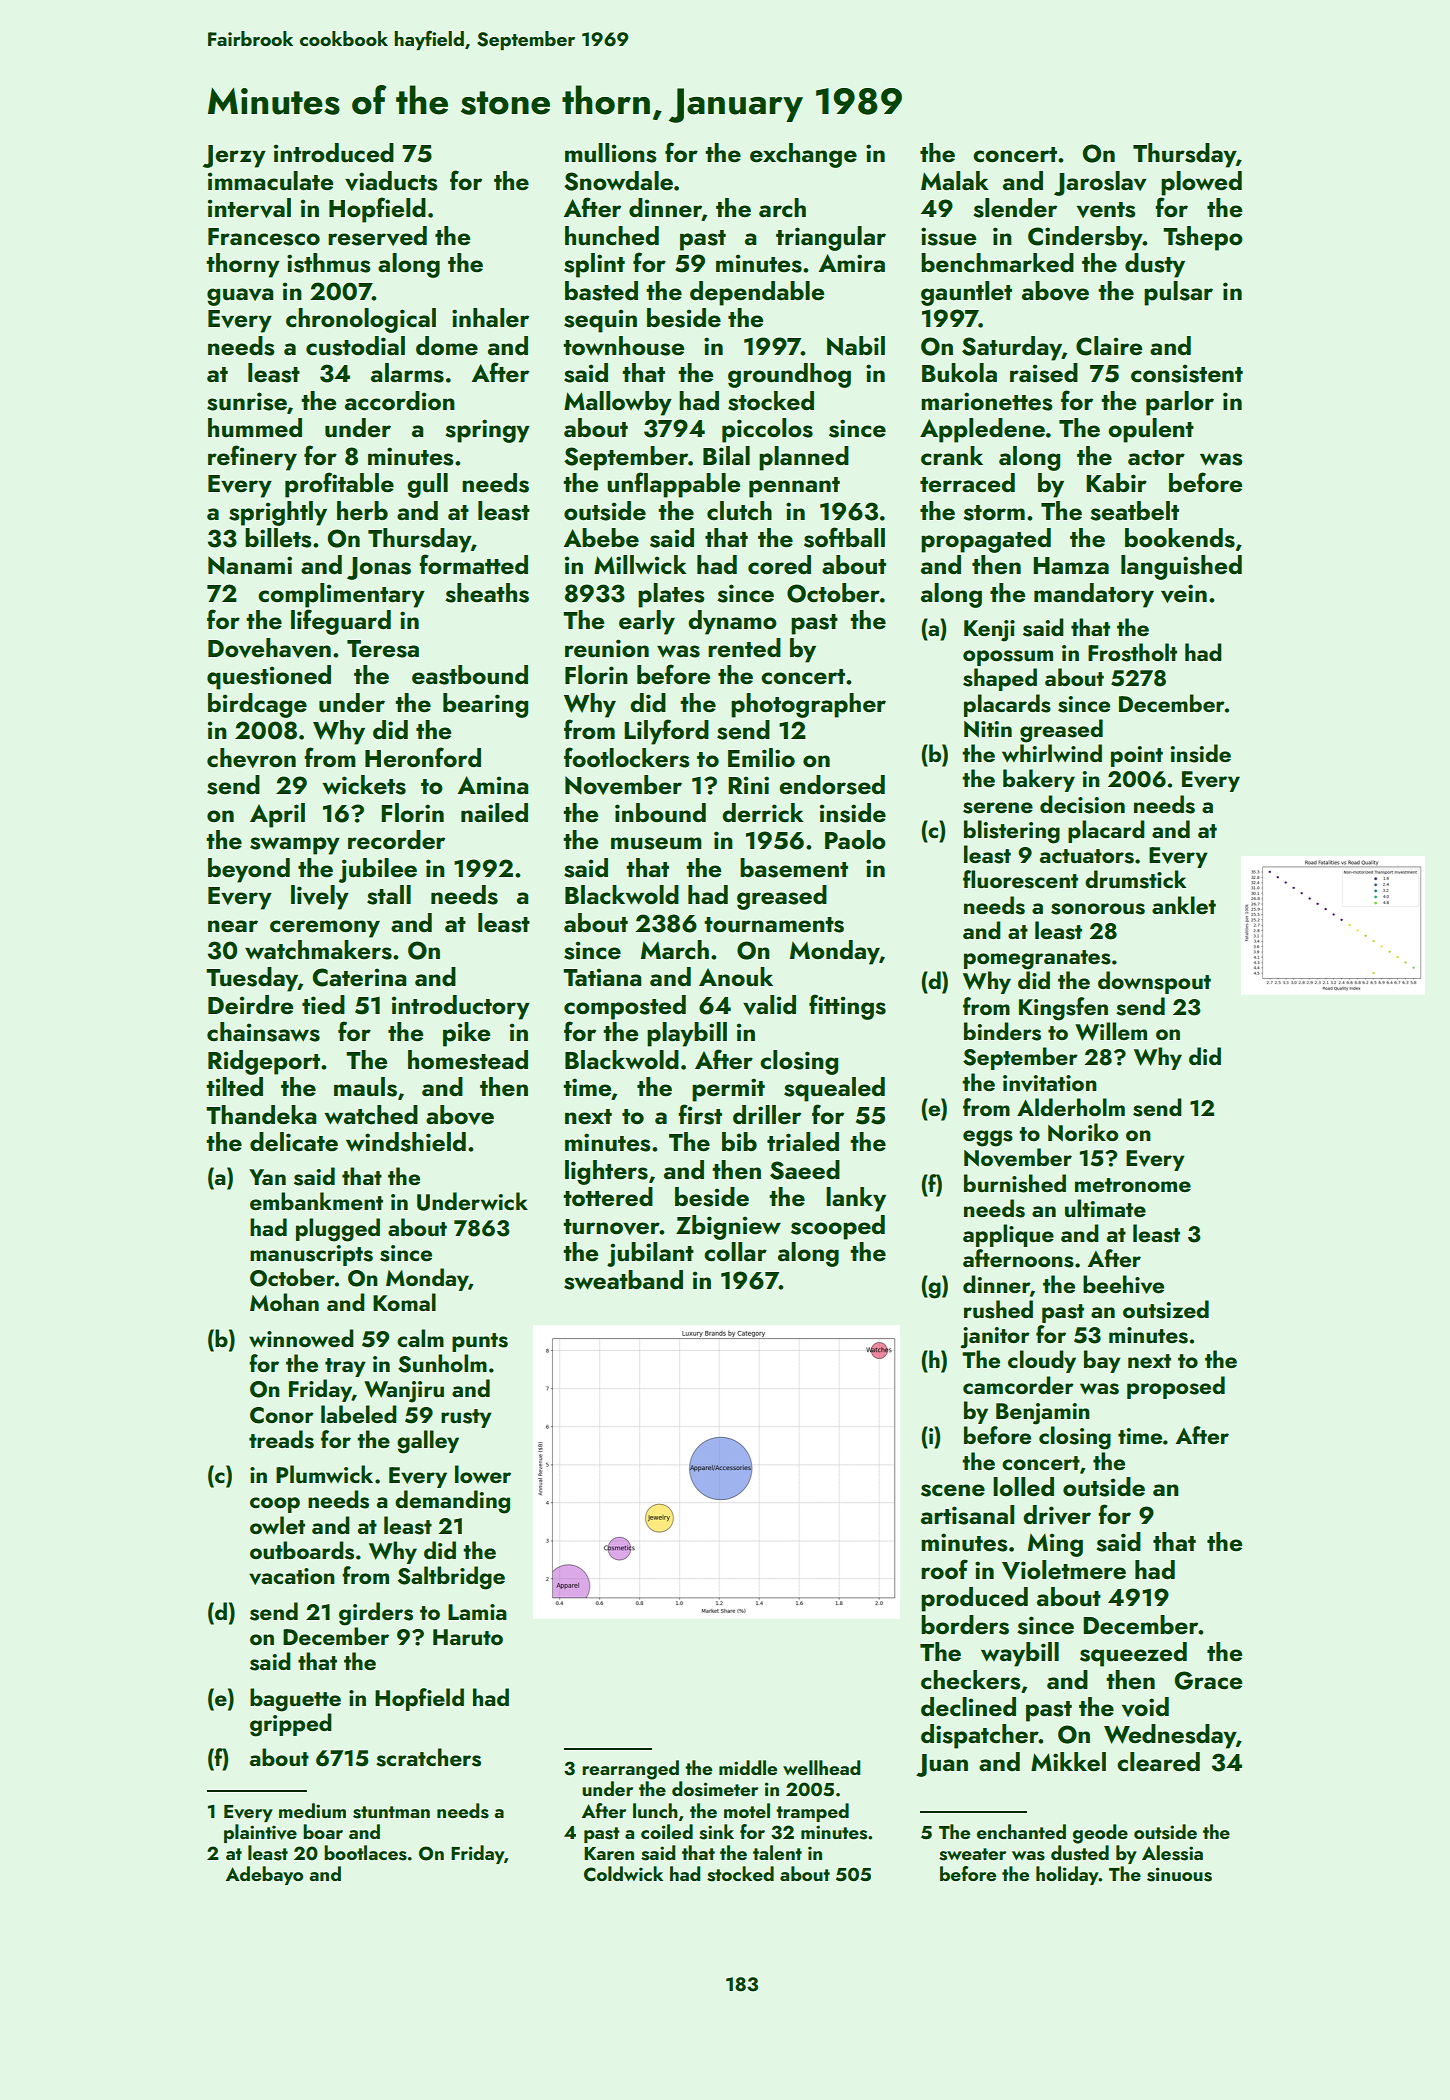 The image size is (1450, 2100). Describe the element at coordinates (267, 1177) in the document. I see `Yan` at that location.
